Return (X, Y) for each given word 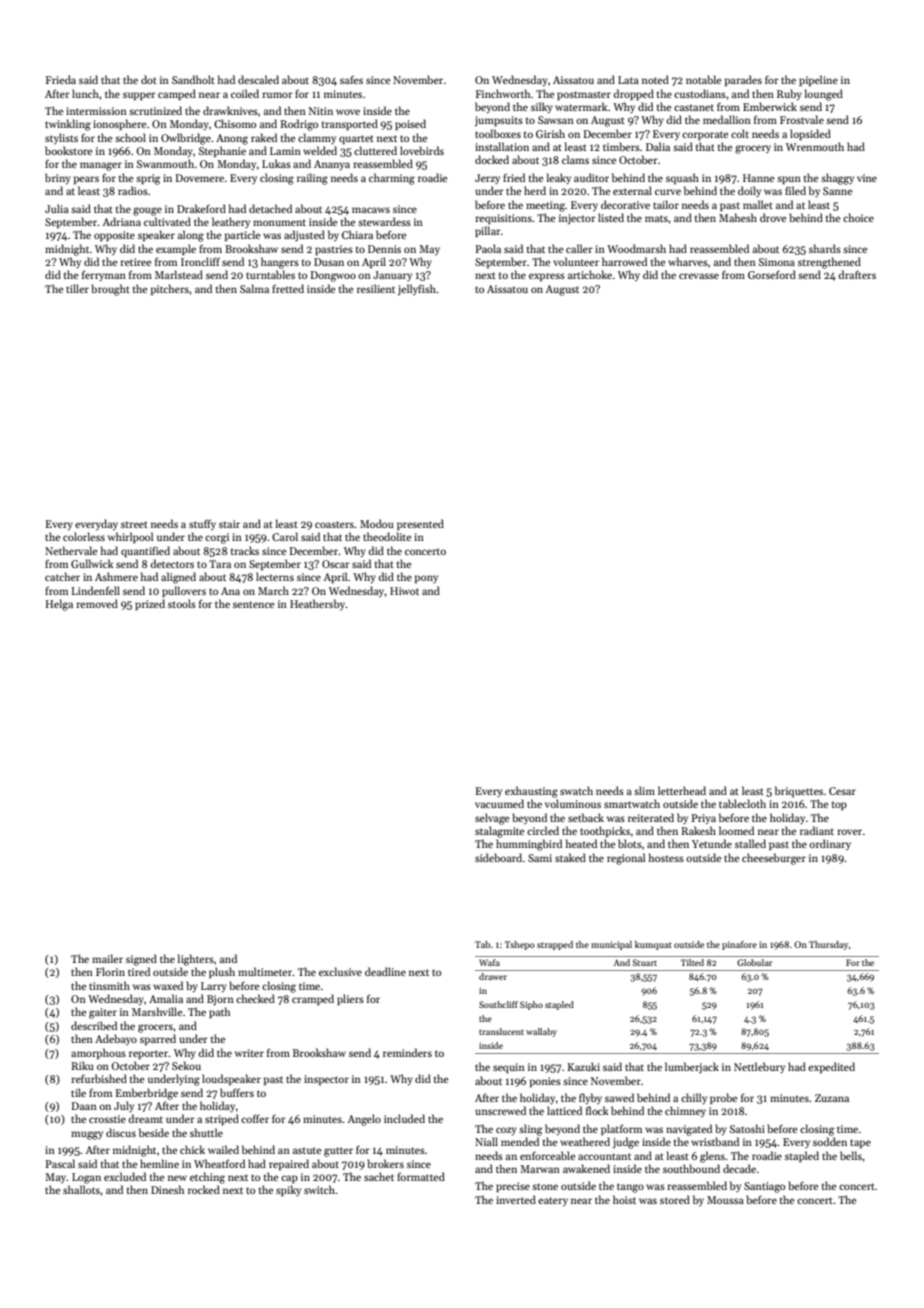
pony (426, 579)
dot (149, 79)
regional (626, 859)
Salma (254, 288)
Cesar (842, 791)
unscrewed (500, 1110)
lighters (196, 960)
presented (420, 524)
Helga (59, 605)
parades (743, 80)
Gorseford (772, 274)
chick (192, 1149)
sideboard (498, 857)
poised (410, 124)
